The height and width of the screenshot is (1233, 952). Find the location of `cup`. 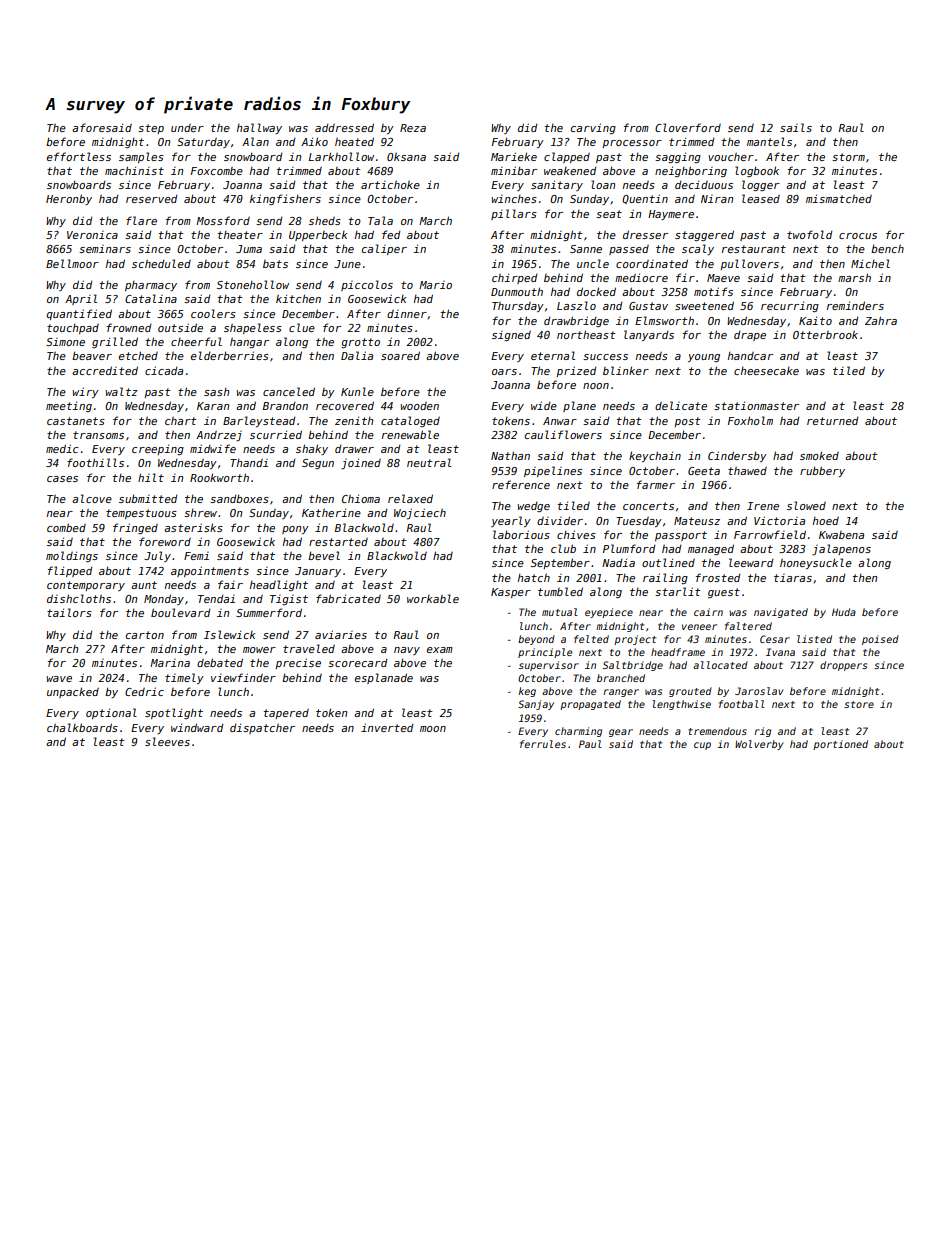

cup is located at coordinates (702, 746).
